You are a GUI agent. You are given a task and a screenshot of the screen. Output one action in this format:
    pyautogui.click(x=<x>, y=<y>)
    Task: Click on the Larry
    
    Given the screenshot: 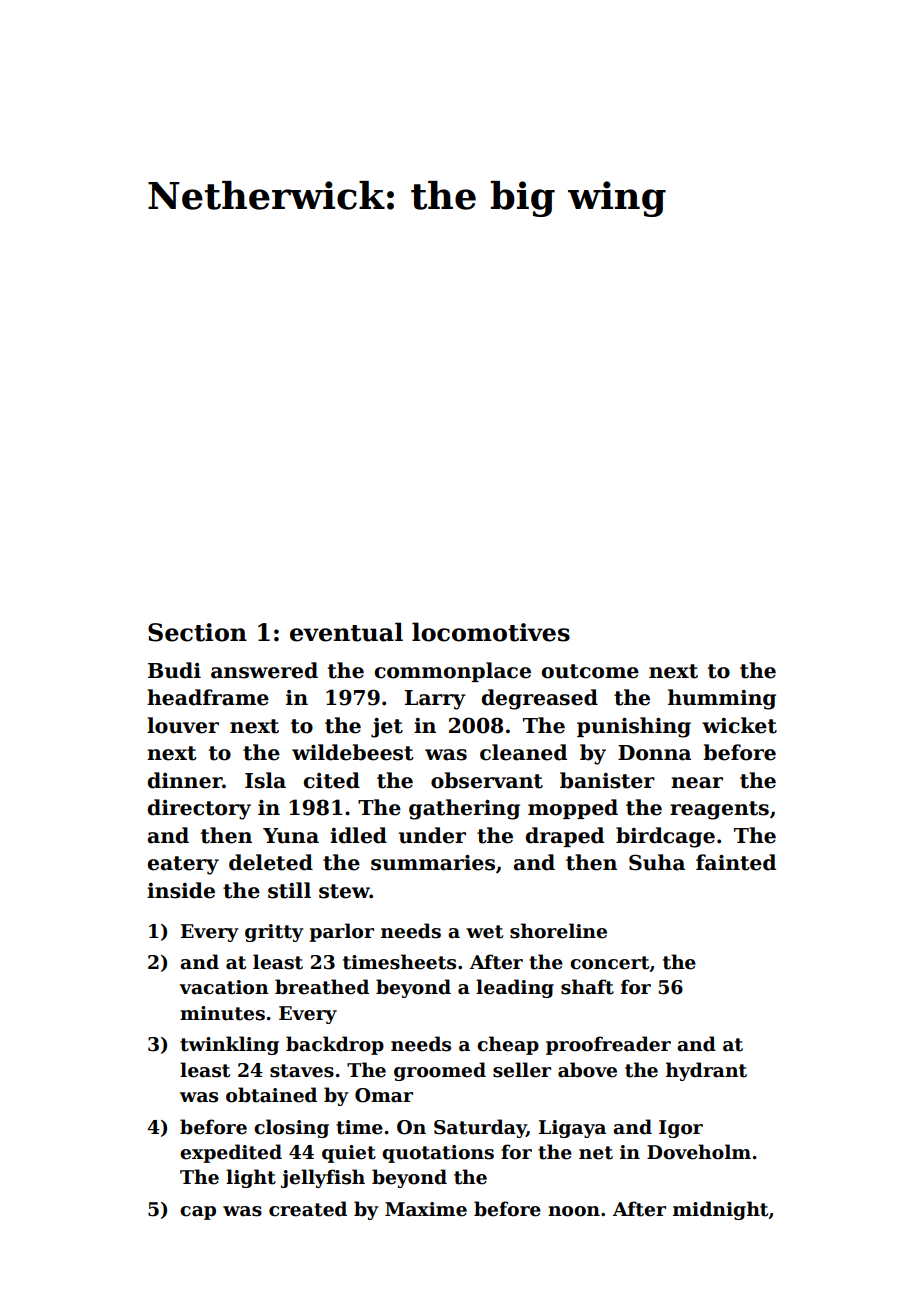 What is the action you would take?
    pyautogui.click(x=435, y=700)
